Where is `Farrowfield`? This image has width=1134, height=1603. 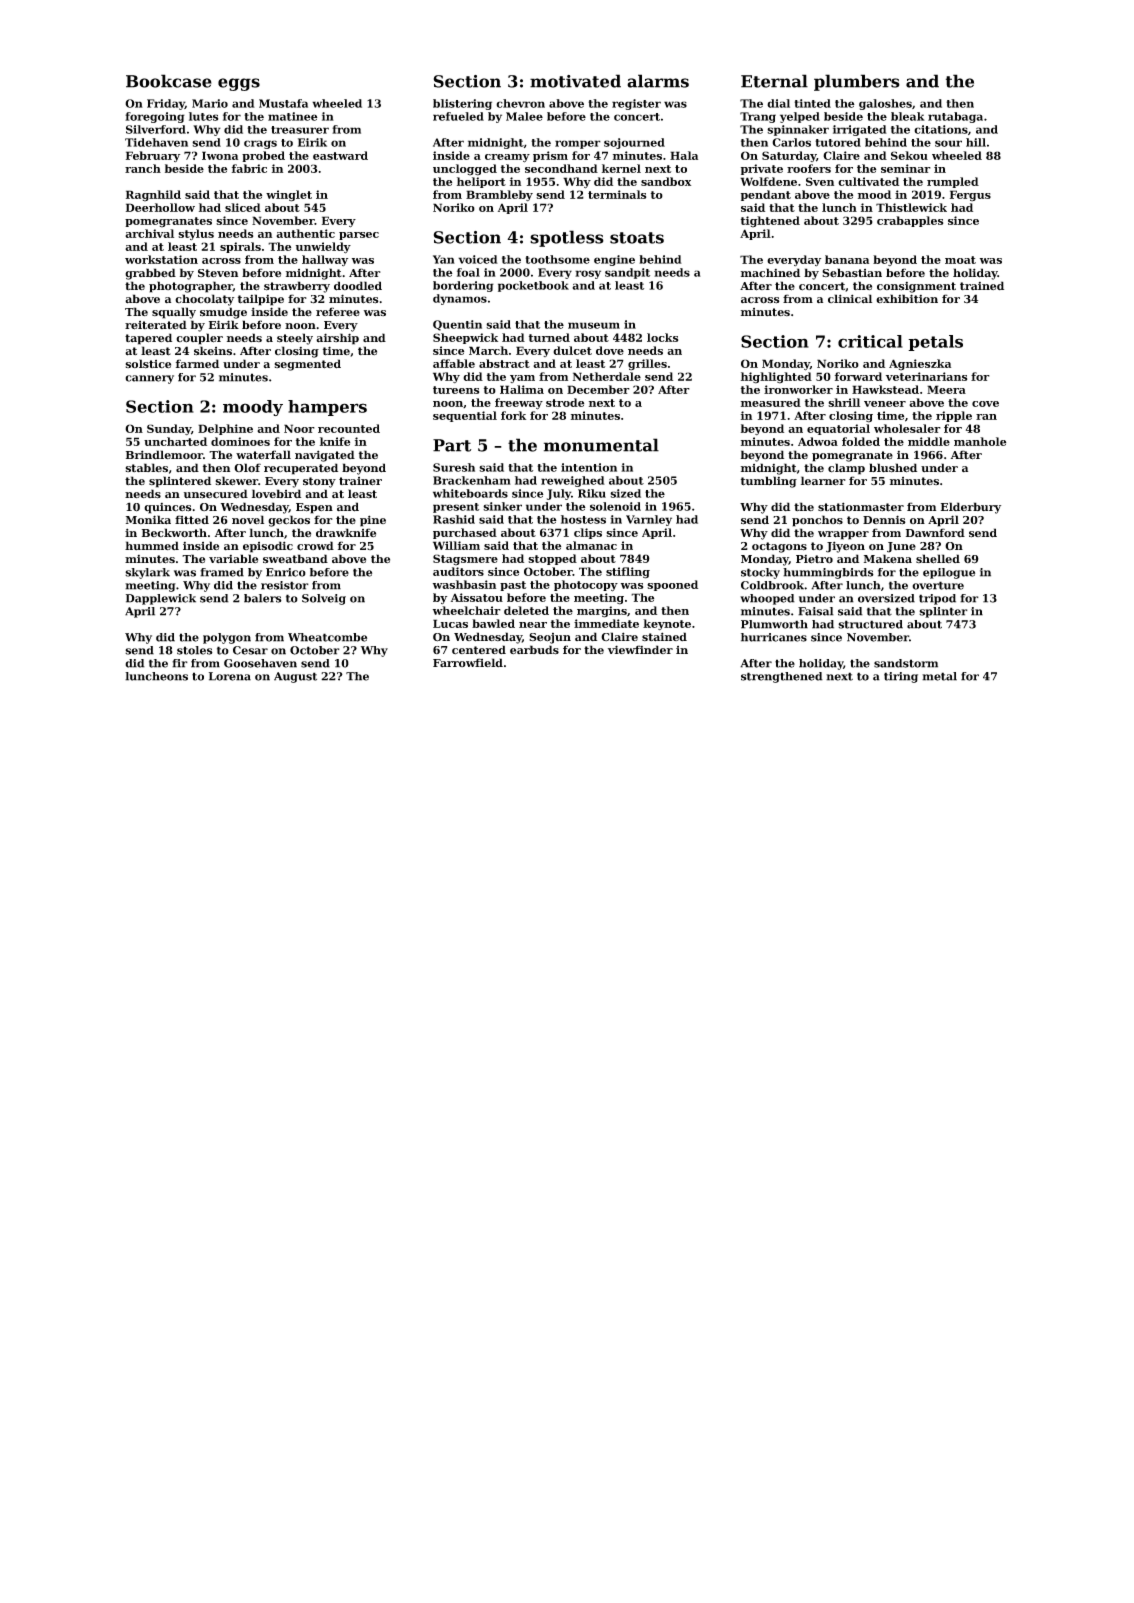
Farrowfield is located at coordinates (468, 662).
